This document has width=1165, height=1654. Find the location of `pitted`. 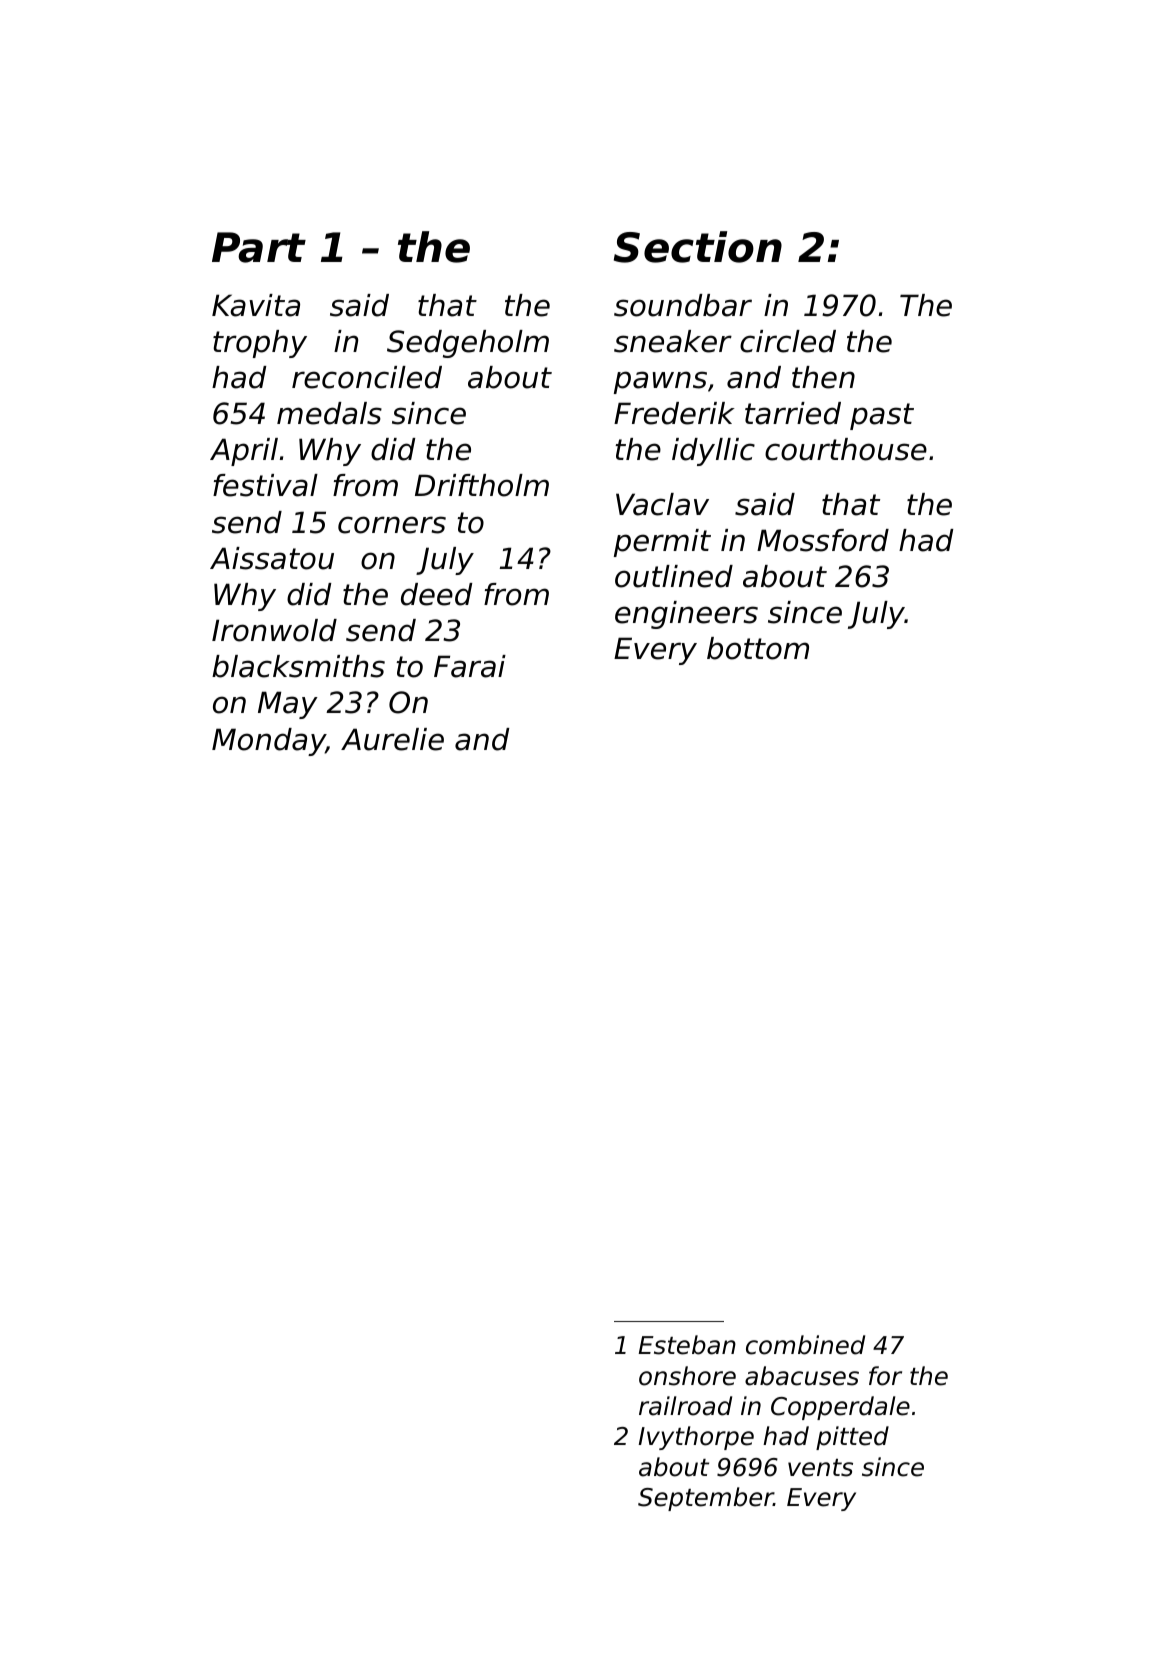

pitted is located at coordinates (852, 1438).
